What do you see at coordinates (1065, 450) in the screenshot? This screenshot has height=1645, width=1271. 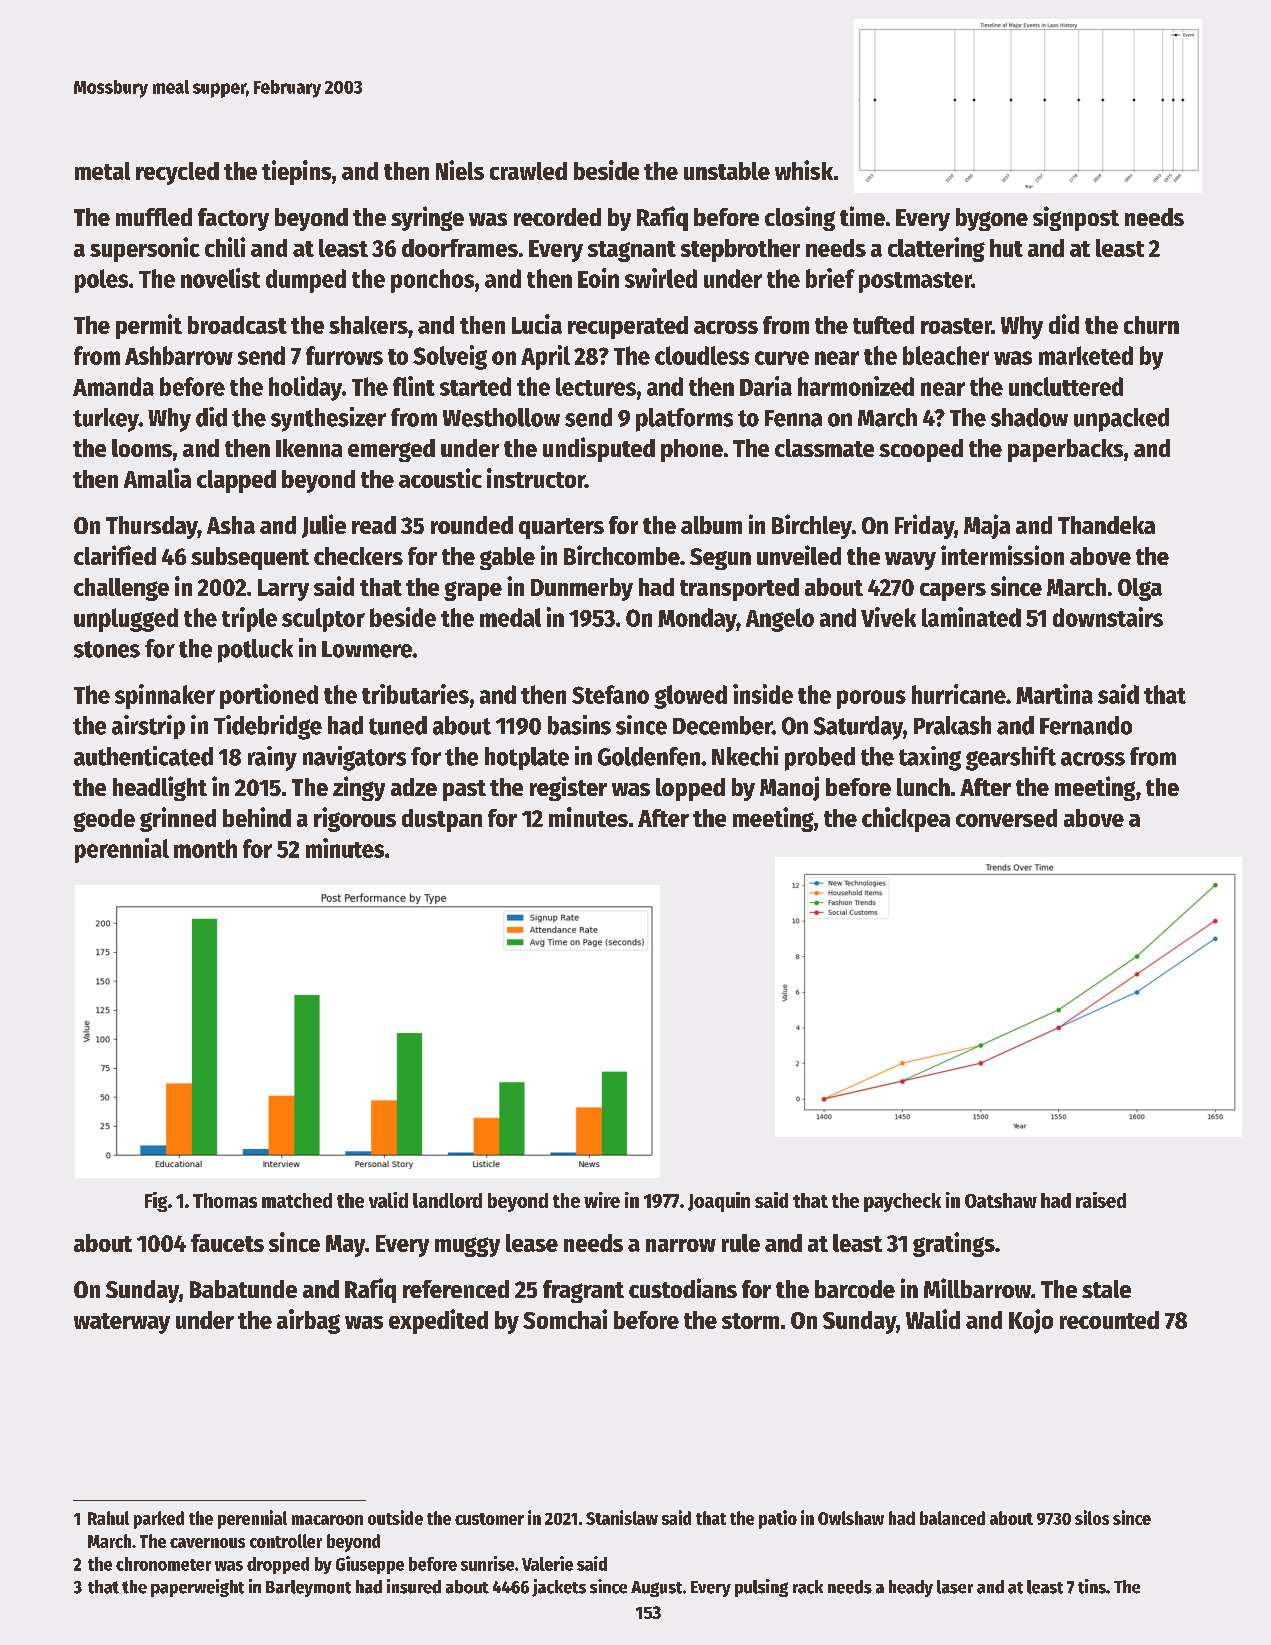 I see `paperbacks` at bounding box center [1065, 450].
